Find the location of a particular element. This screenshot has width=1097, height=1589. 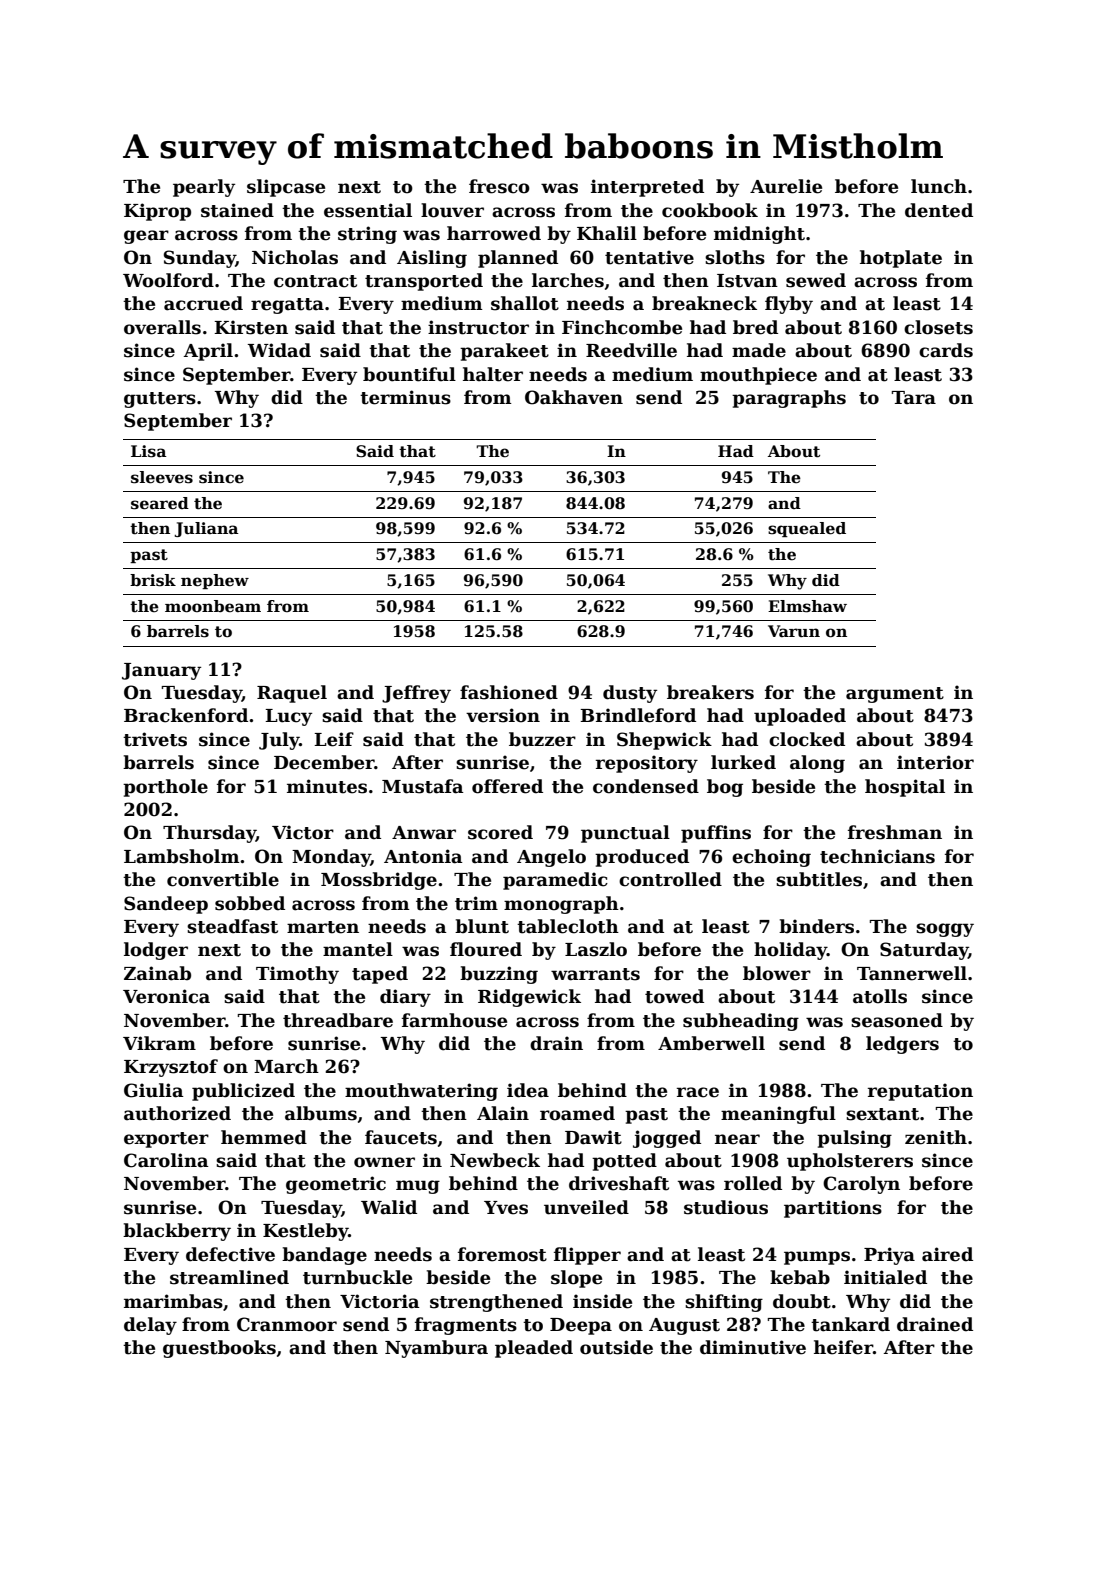

guestbooks is located at coordinates (219, 1349).
